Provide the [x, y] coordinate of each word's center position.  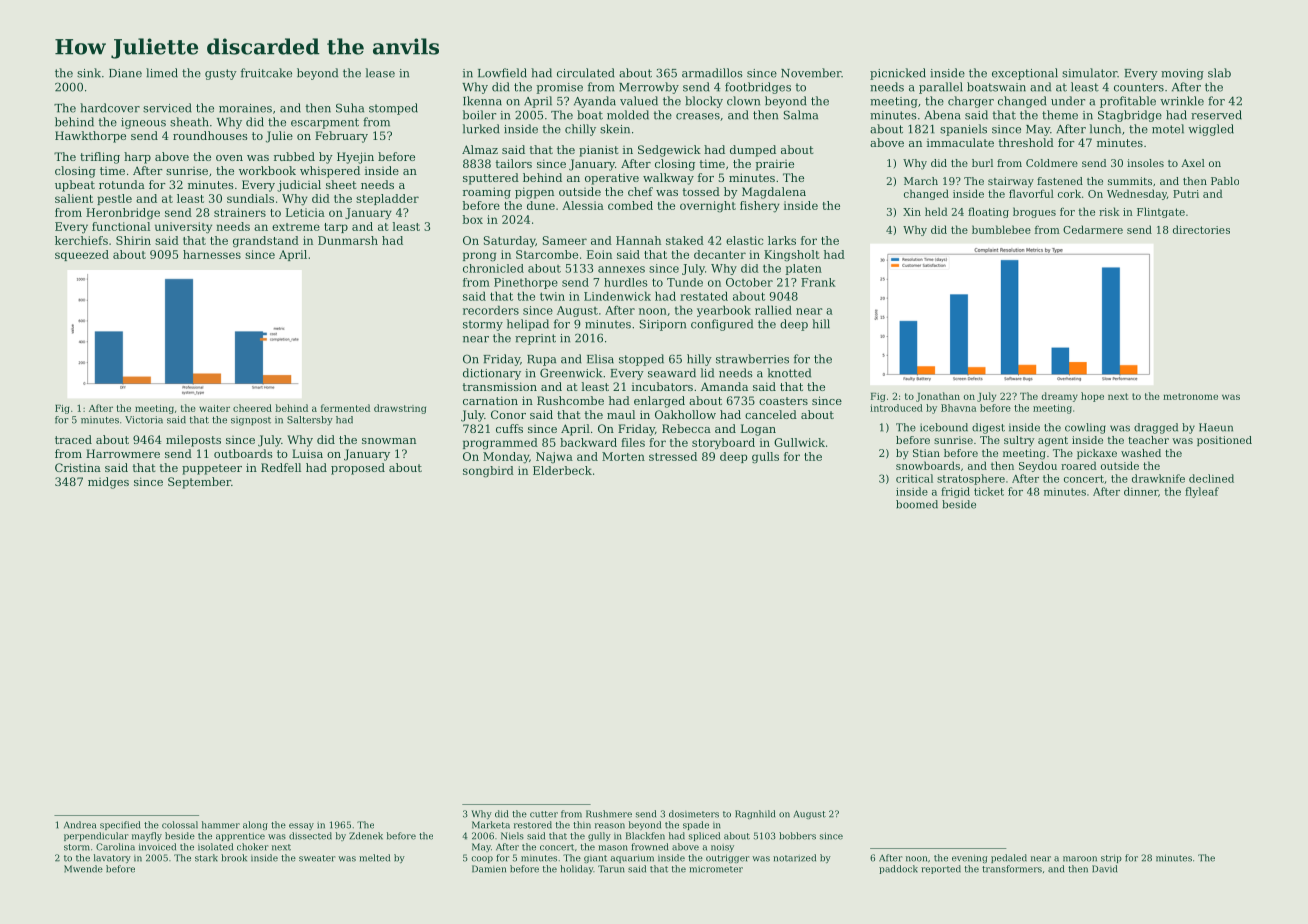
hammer [221, 825]
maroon [1080, 859]
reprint [535, 339]
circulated [586, 73]
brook [234, 858]
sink [89, 73]
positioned [1224, 441]
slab [1219, 73]
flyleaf [1202, 492]
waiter [214, 408]
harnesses [212, 254]
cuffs [509, 428]
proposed [358, 469]
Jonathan [938, 397]
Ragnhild [755, 814]
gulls [765, 458]
